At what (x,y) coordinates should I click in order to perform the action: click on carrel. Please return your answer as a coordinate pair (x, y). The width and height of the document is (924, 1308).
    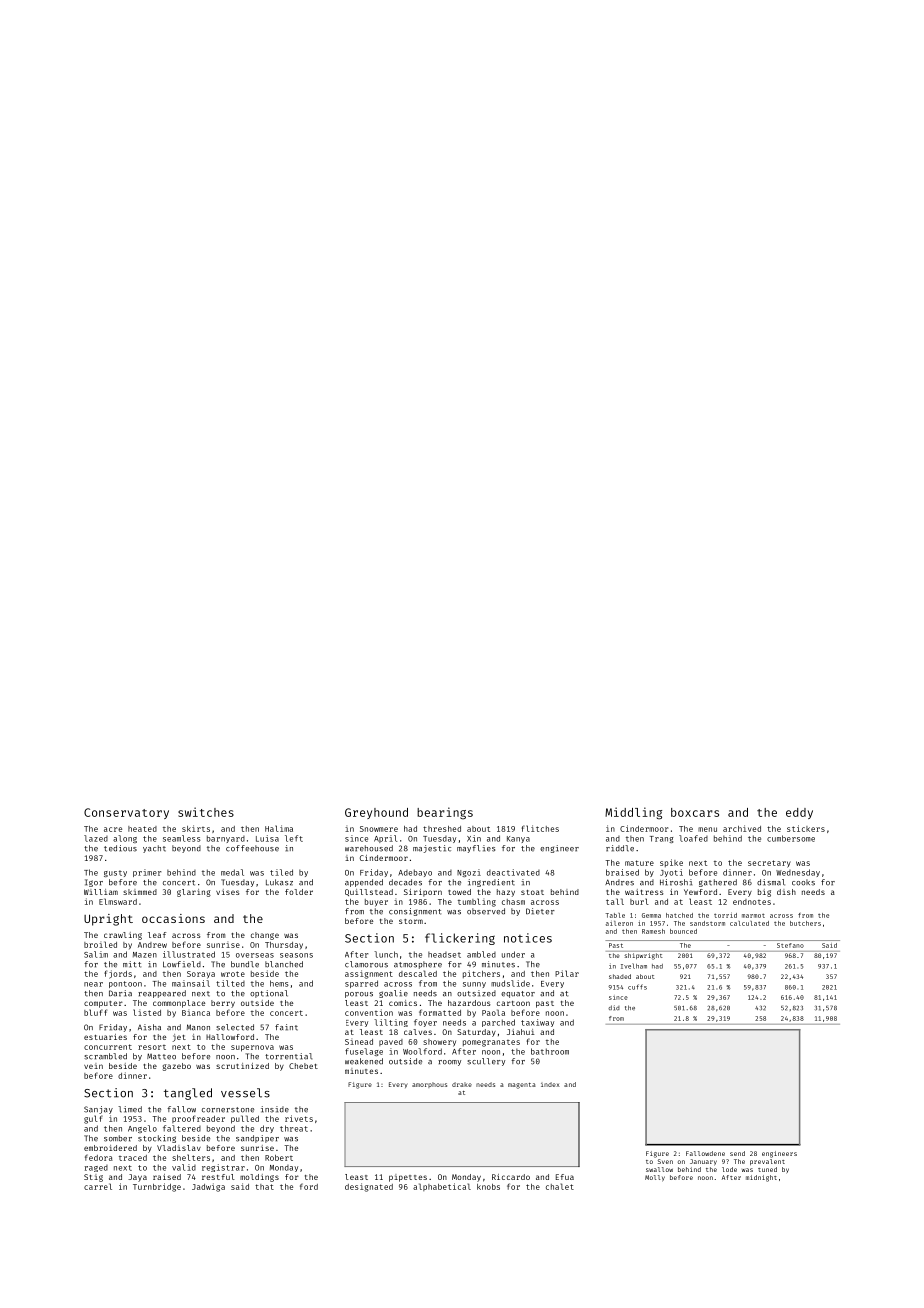
    Looking at the image, I should click on (98, 1186).
